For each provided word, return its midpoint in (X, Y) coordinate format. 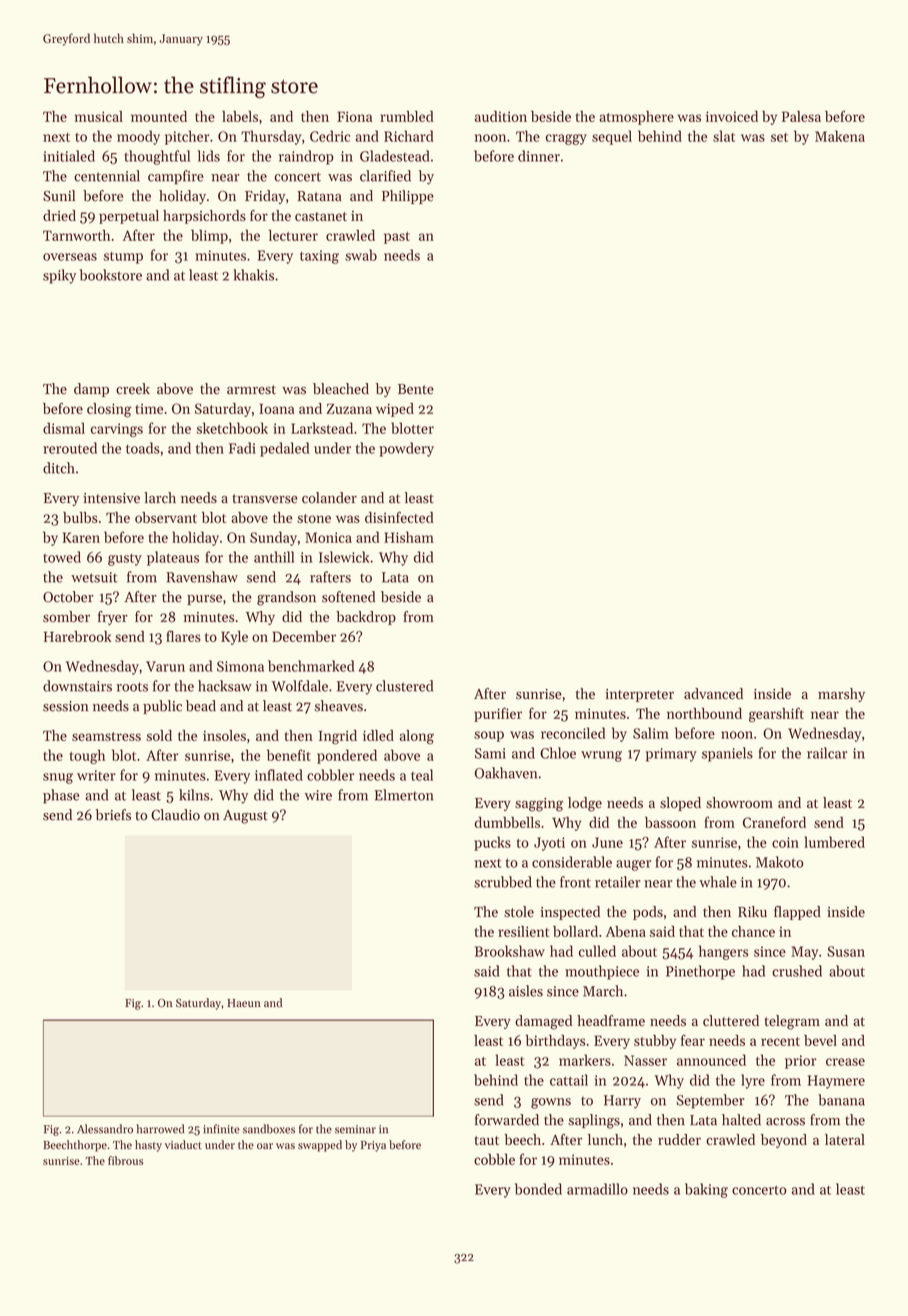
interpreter (639, 695)
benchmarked (311, 666)
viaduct (183, 1145)
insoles (224, 735)
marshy (841, 695)
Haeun (244, 1003)
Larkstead (322, 428)
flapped (797, 913)
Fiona (354, 116)
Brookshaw (510, 951)
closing (109, 410)
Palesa (801, 116)
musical (99, 116)
